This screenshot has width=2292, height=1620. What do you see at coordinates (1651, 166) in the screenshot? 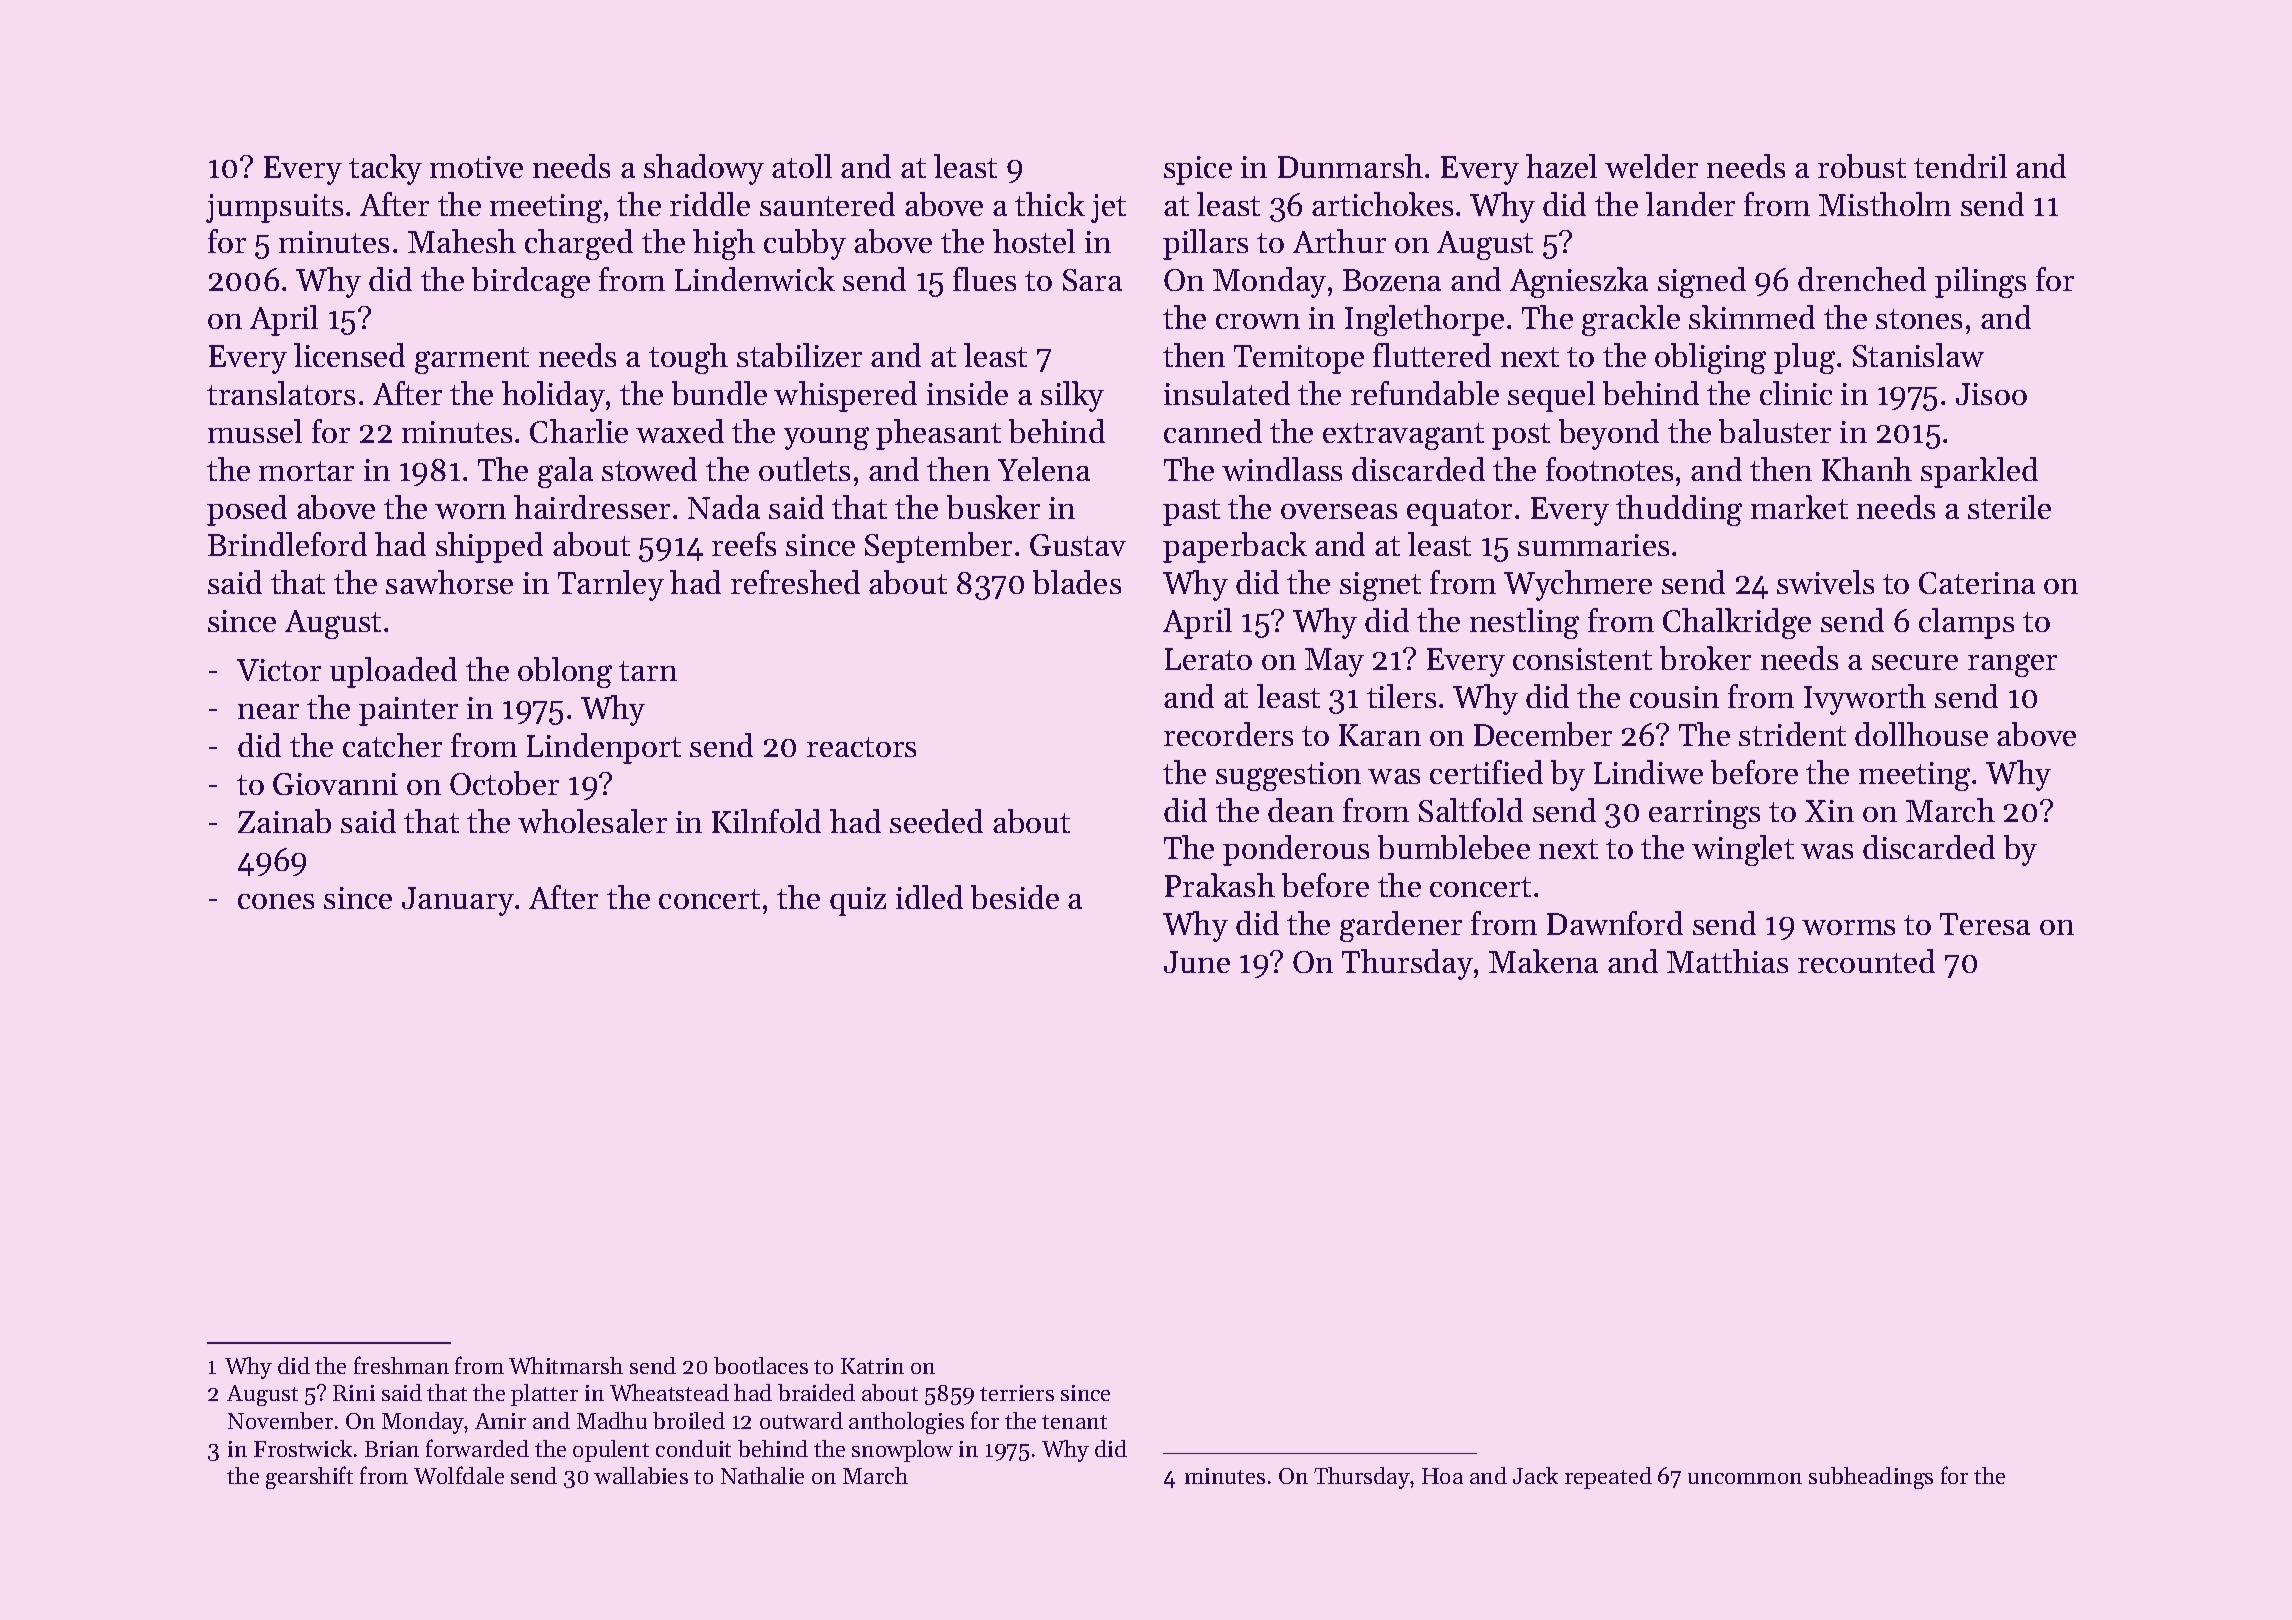
I see `welder` at bounding box center [1651, 166].
